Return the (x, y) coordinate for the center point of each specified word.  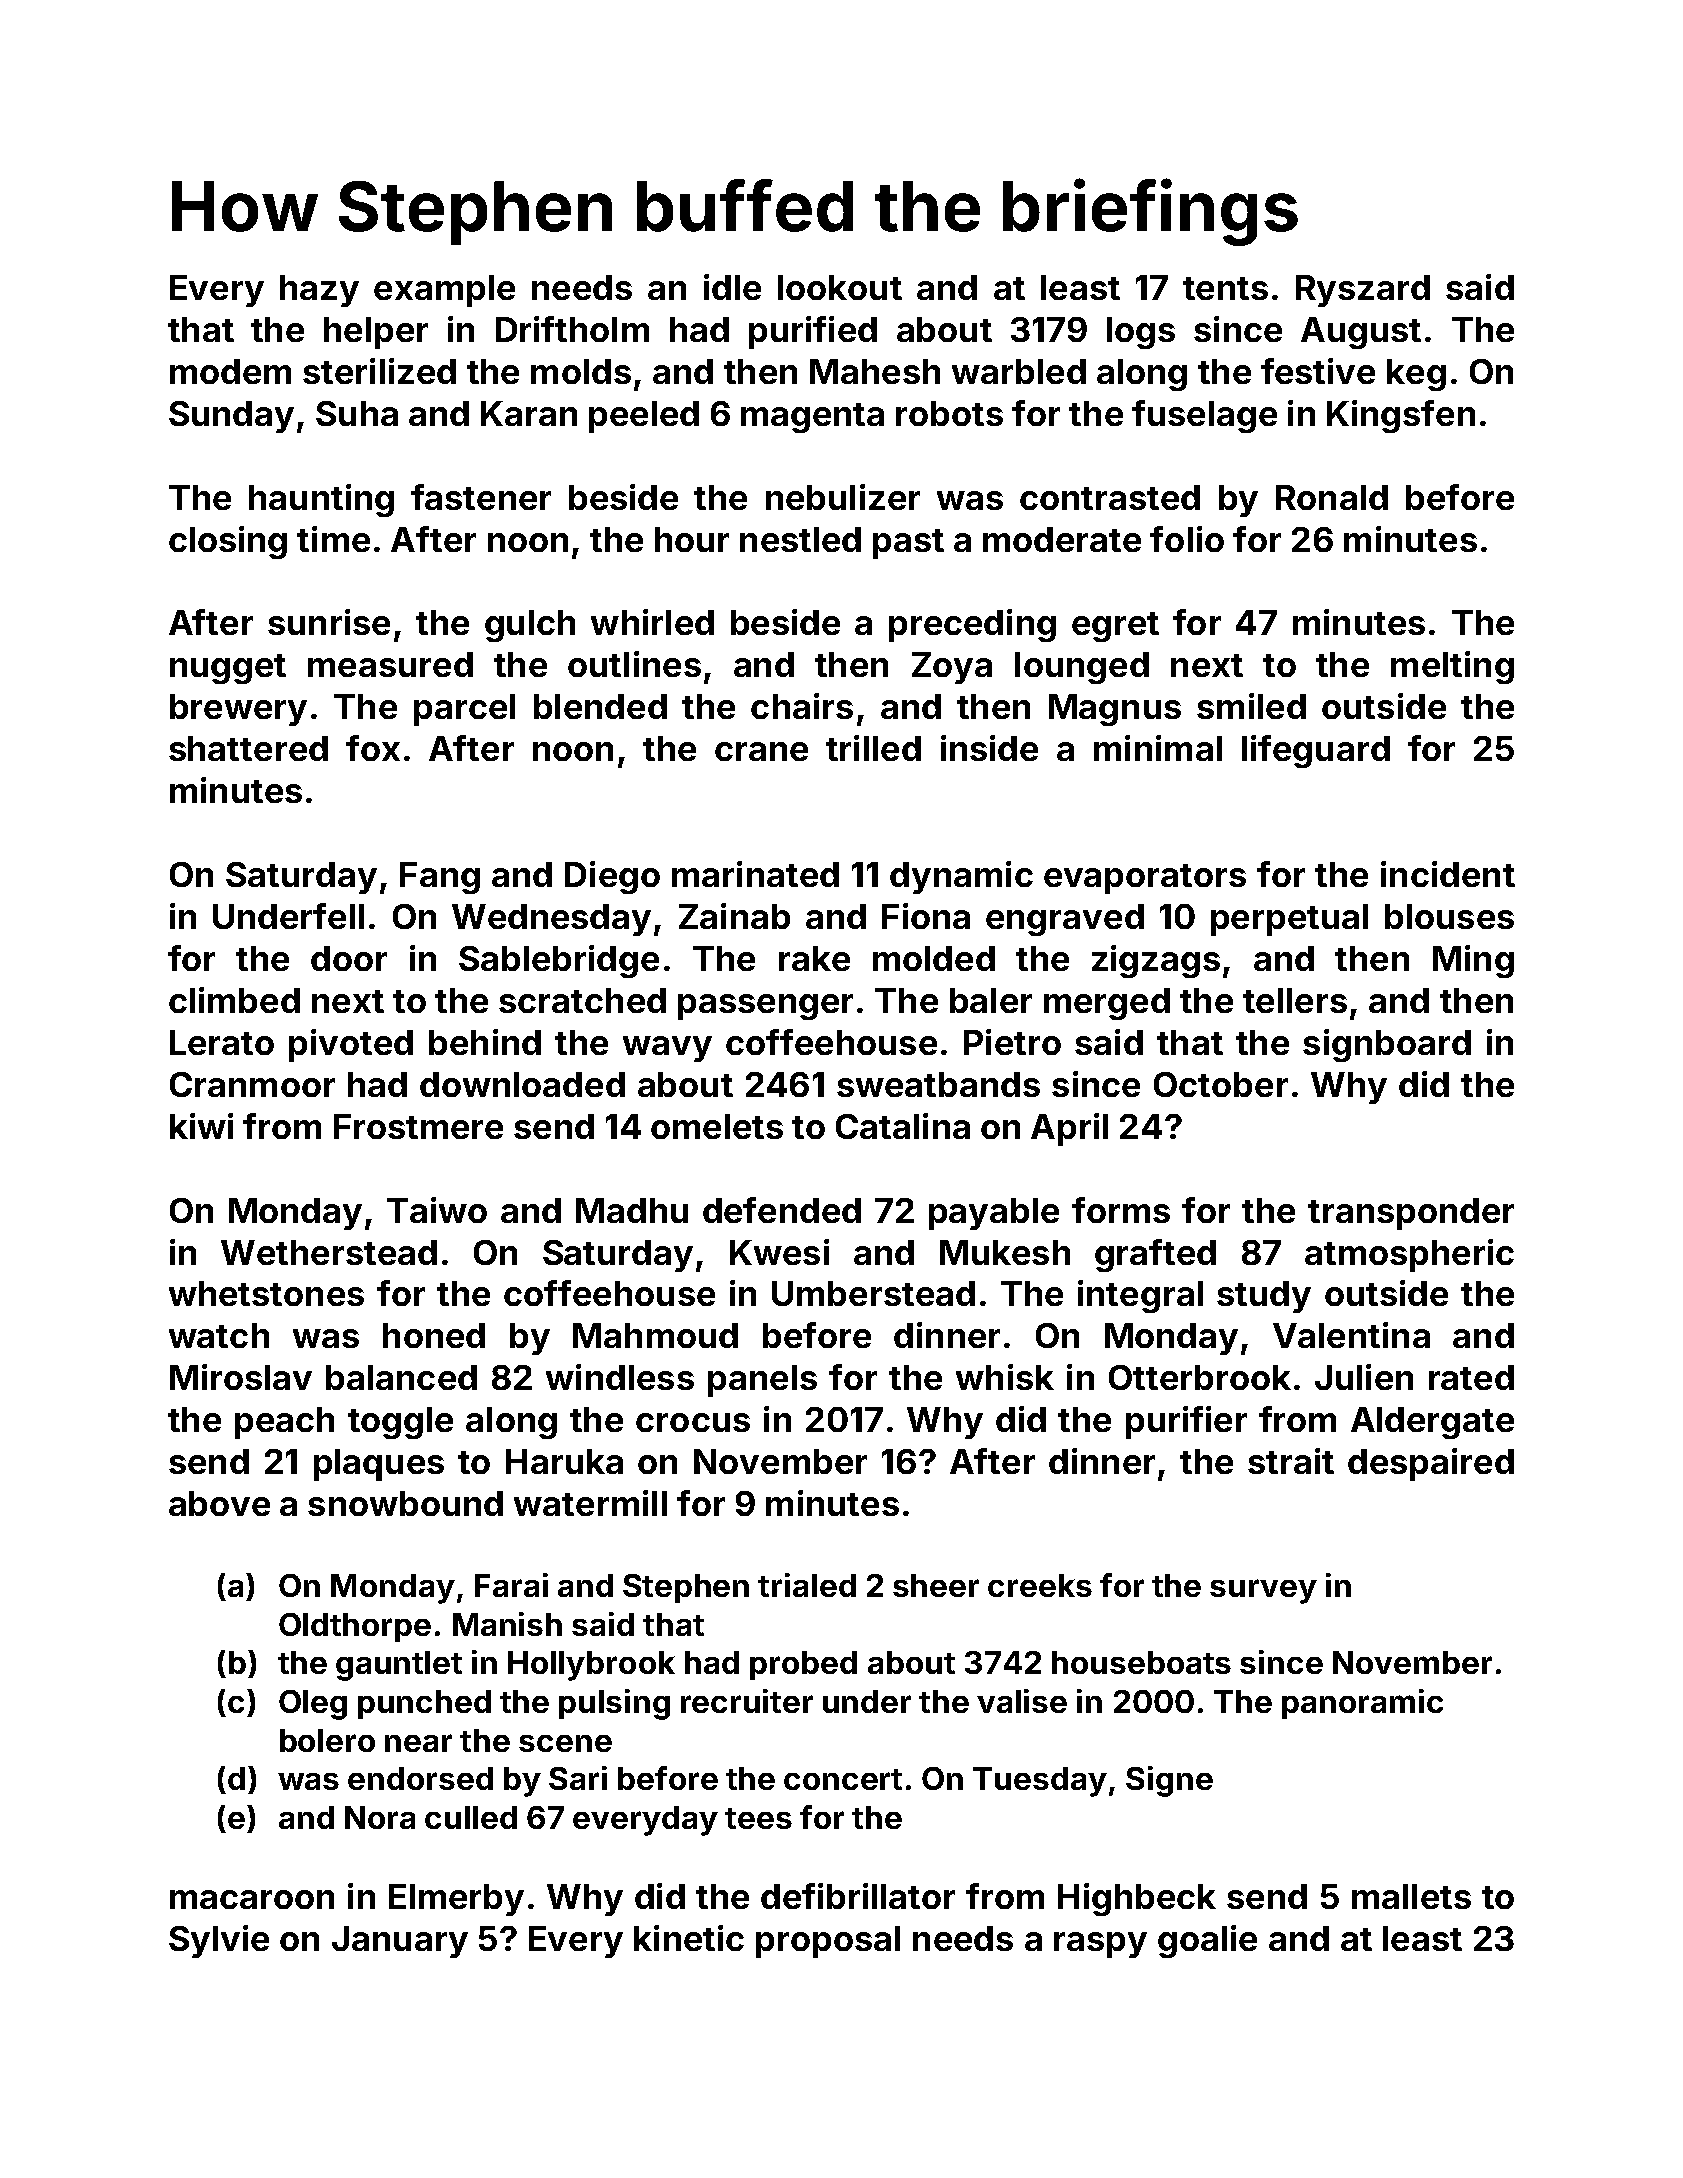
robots (949, 413)
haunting (321, 500)
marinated (755, 874)
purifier (1186, 1422)
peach (284, 1423)
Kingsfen (1401, 416)
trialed (807, 1585)
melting (1452, 667)
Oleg (313, 1705)
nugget (228, 669)
